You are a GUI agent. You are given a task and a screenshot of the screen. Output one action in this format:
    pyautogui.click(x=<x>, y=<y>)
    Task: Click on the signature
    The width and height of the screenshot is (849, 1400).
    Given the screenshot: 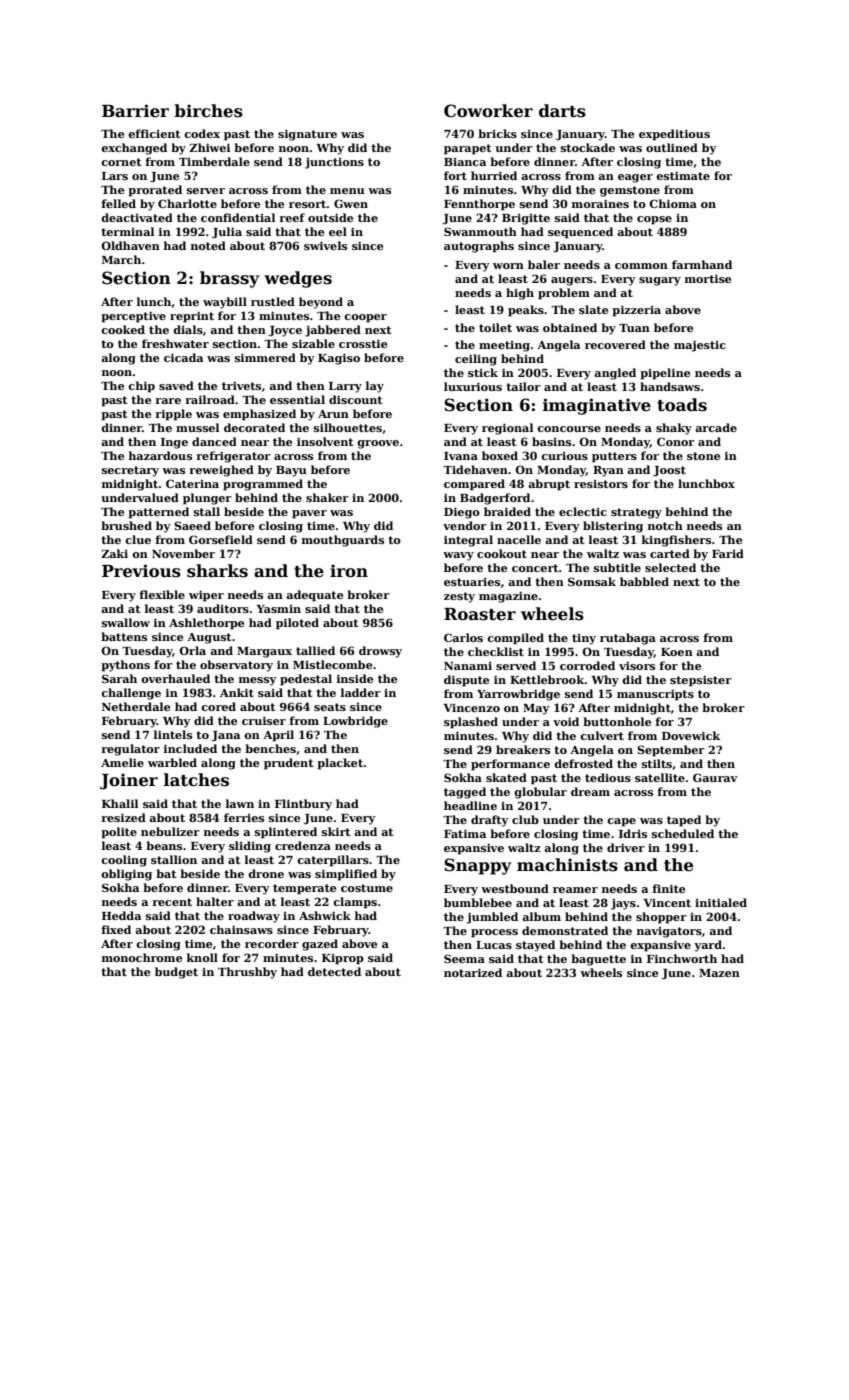 What is the action you would take?
    pyautogui.click(x=307, y=135)
